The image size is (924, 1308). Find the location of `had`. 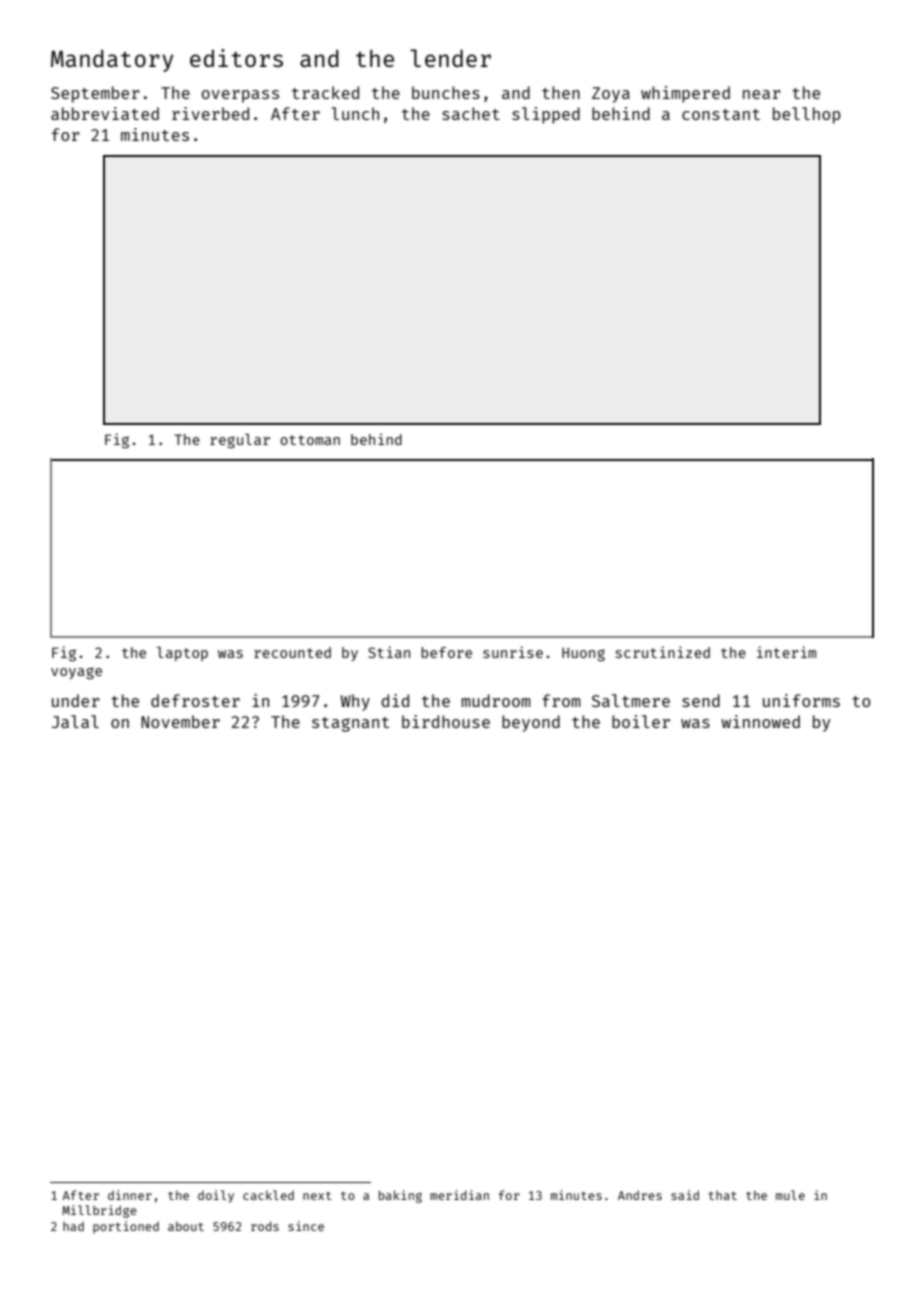

had is located at coordinates (73, 1226).
